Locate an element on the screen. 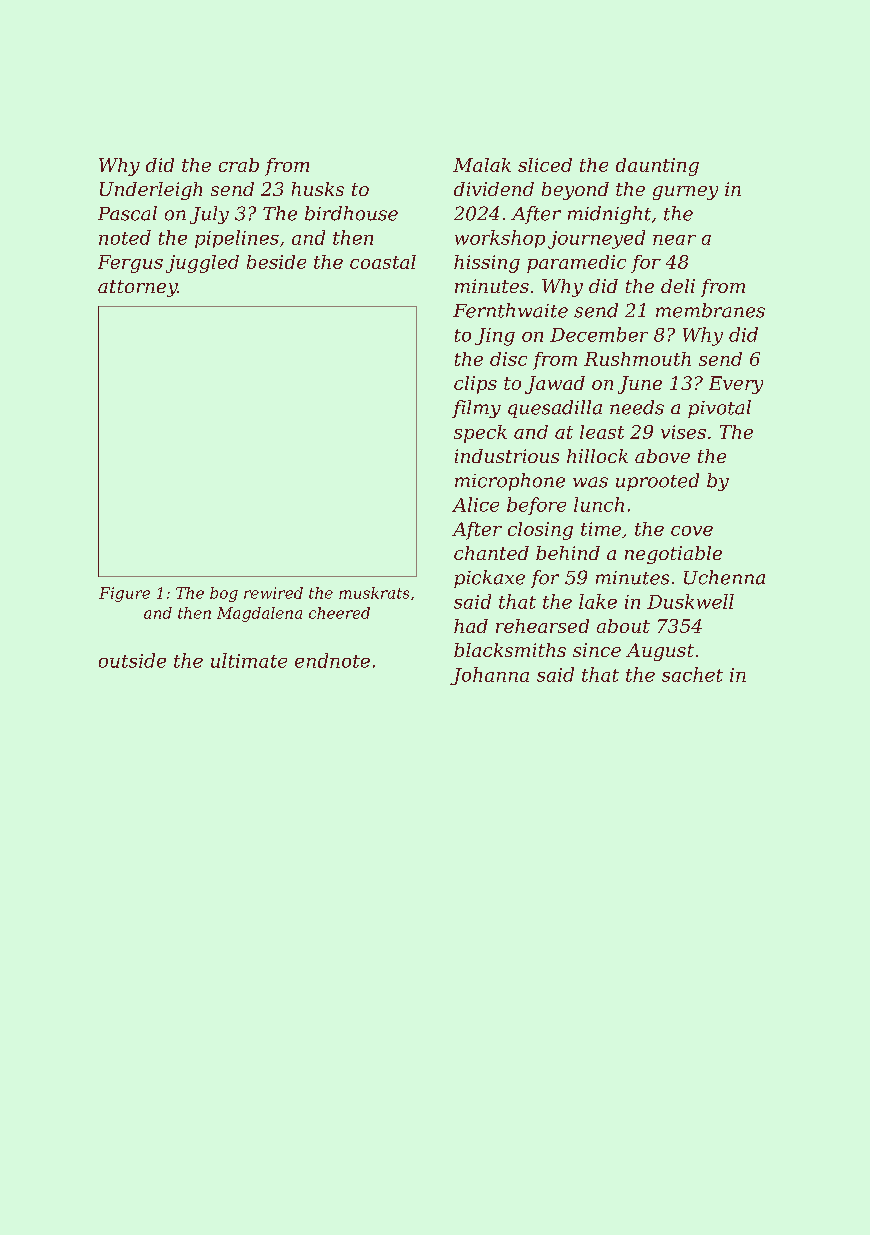 Image resolution: width=870 pixels, height=1235 pixels. membranes is located at coordinates (710, 310).
